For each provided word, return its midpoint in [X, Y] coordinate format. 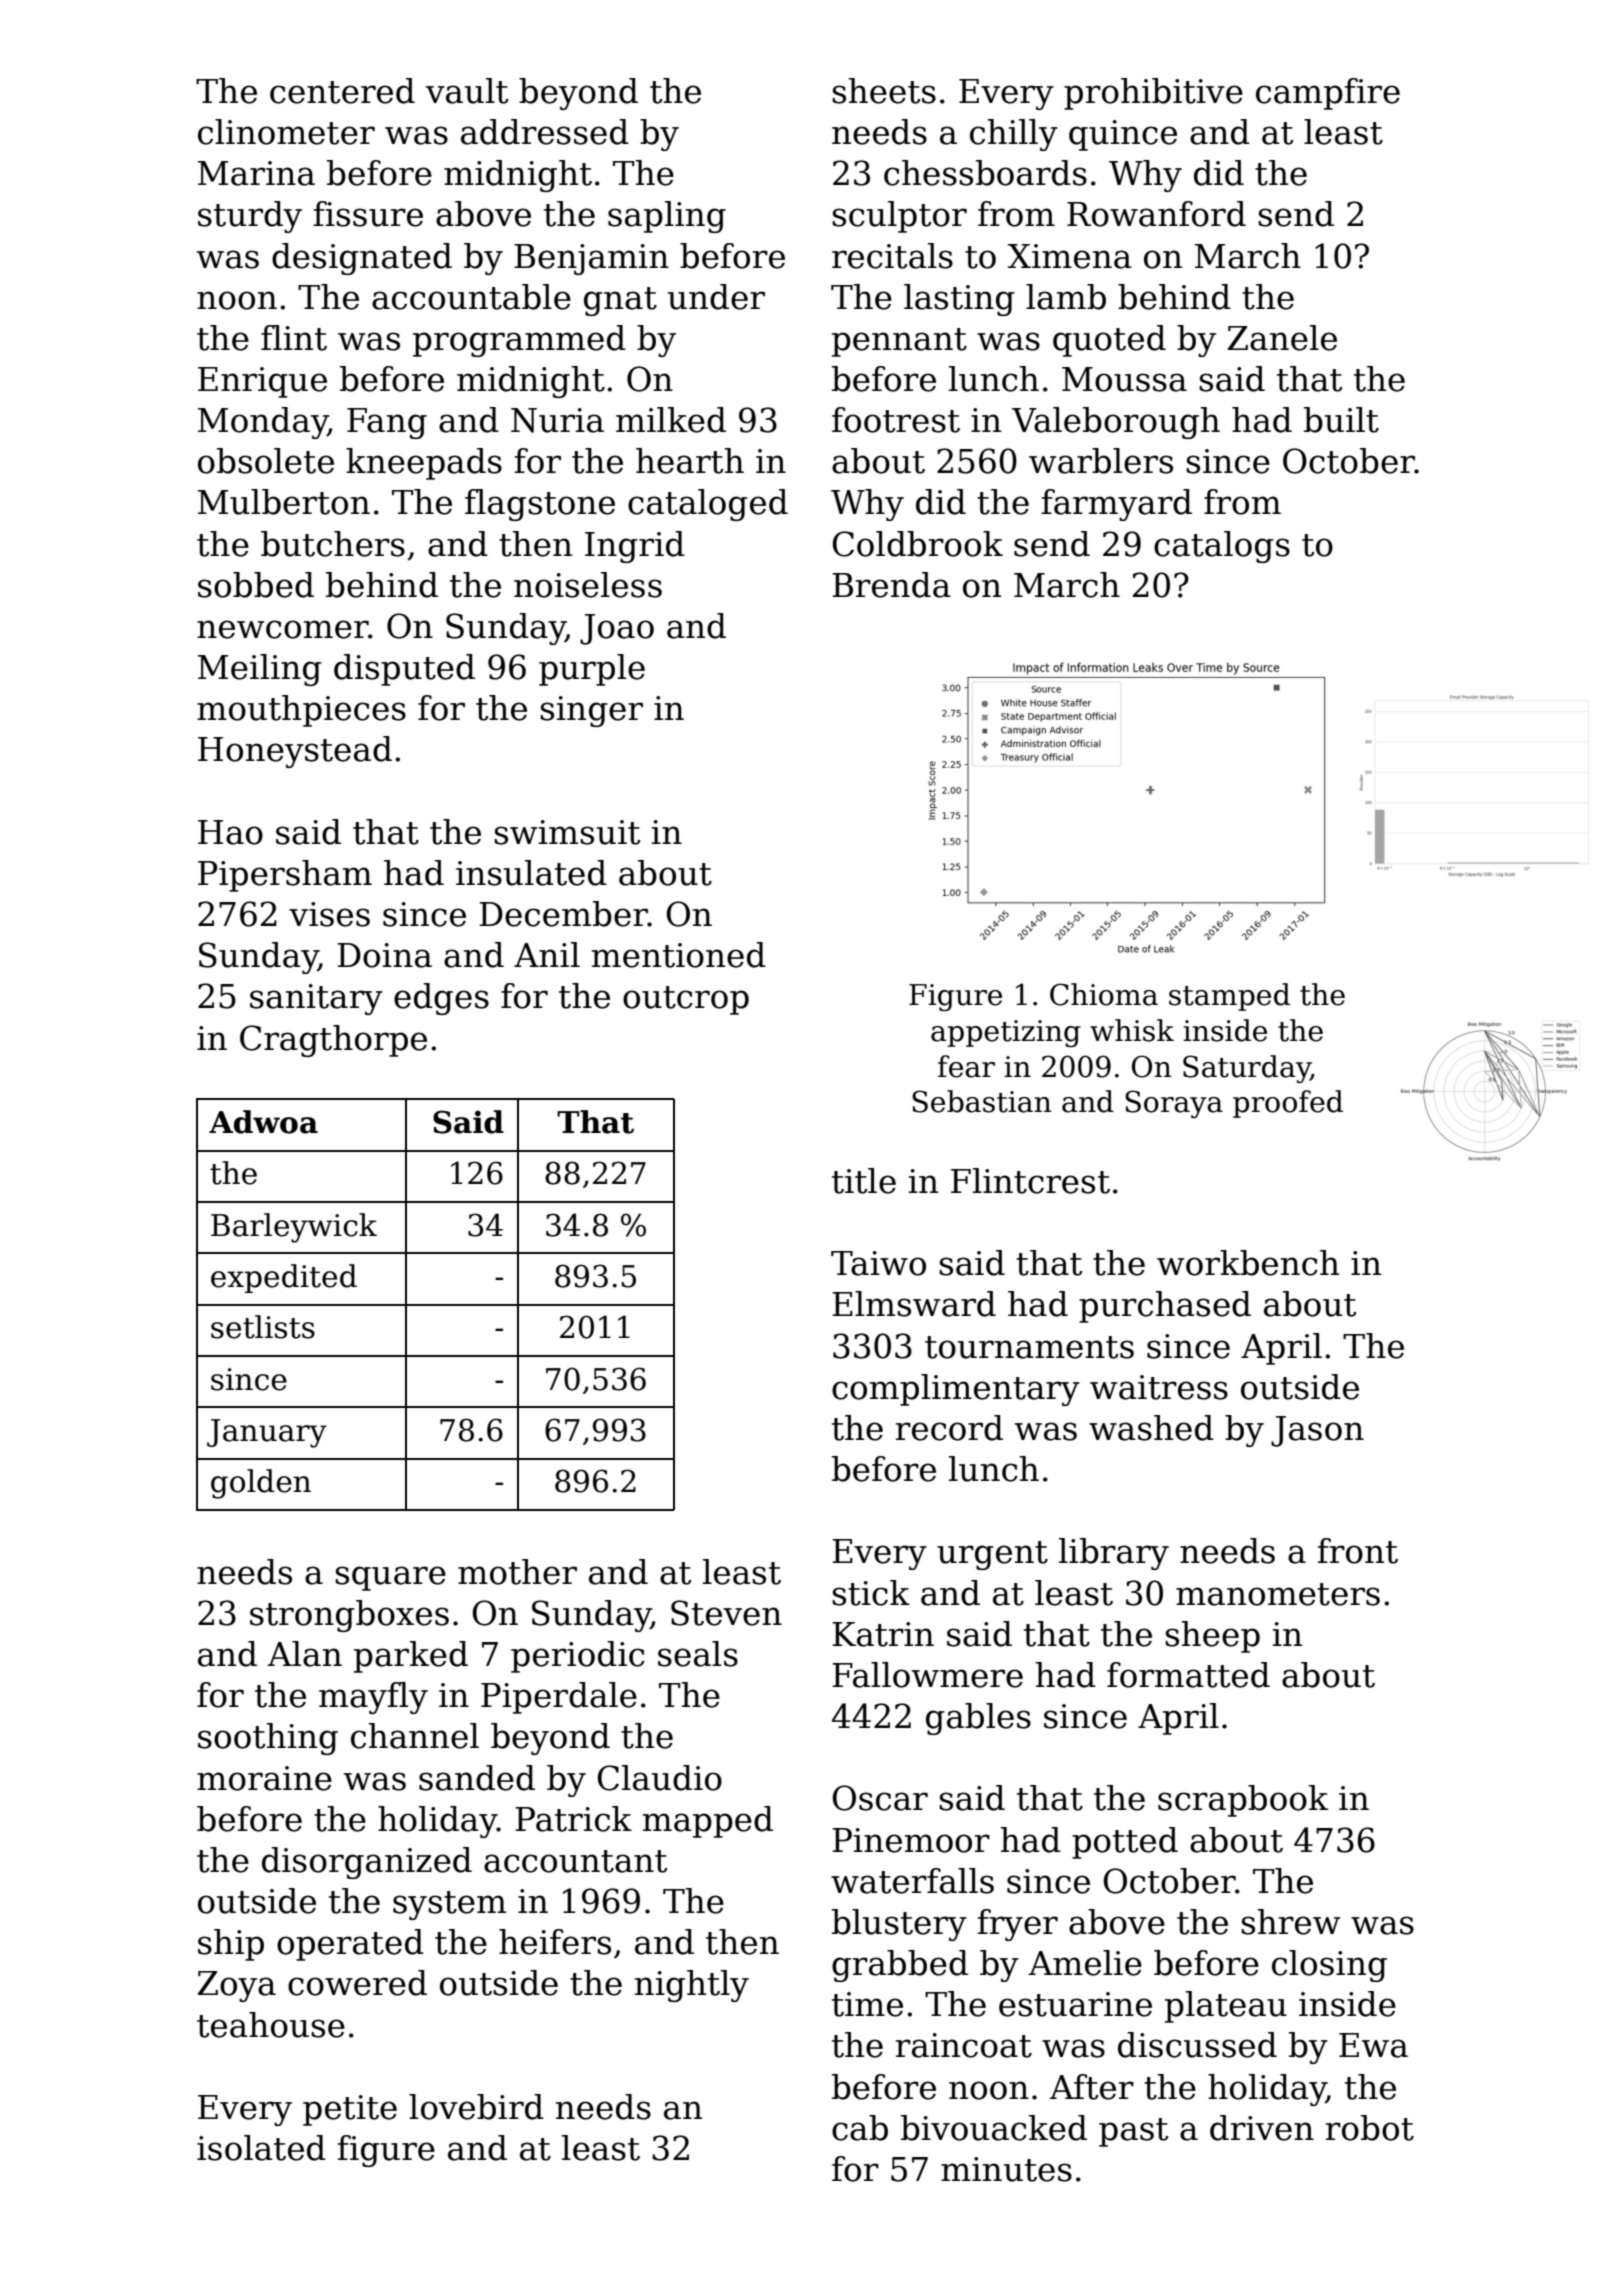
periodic [578, 1657]
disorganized [367, 1863]
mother [517, 1572]
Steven [726, 1613]
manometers [1278, 1594]
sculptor [899, 217]
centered [342, 91]
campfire [1328, 94]
